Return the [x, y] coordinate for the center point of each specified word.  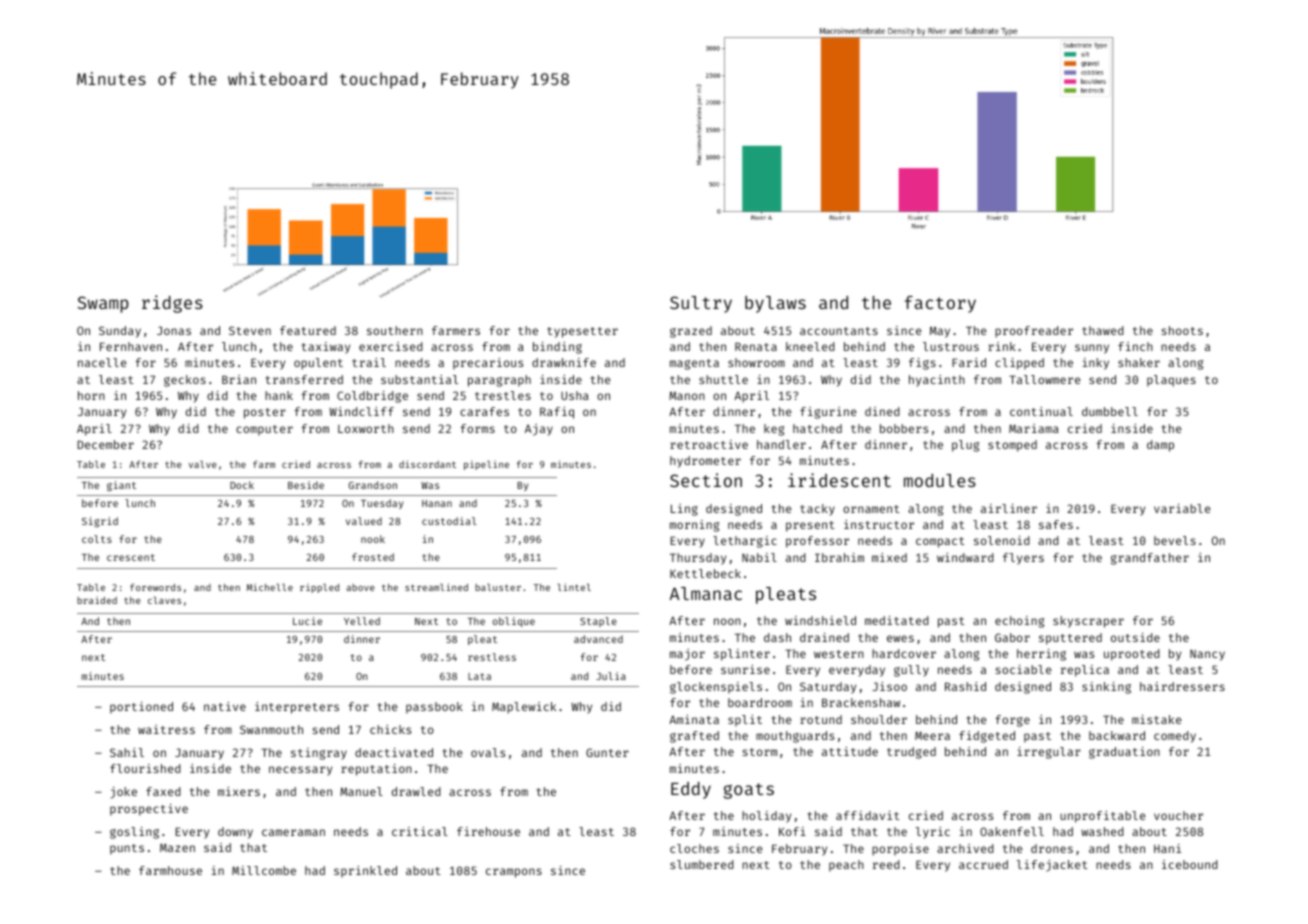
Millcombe [264, 870]
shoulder [879, 719]
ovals [488, 752]
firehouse [488, 831]
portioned [141, 708]
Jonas [174, 330]
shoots [1182, 330]
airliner [1009, 508]
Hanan [437, 503]
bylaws [775, 304]
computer [264, 430]
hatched [817, 428]
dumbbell [1110, 411]
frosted [373, 557]
